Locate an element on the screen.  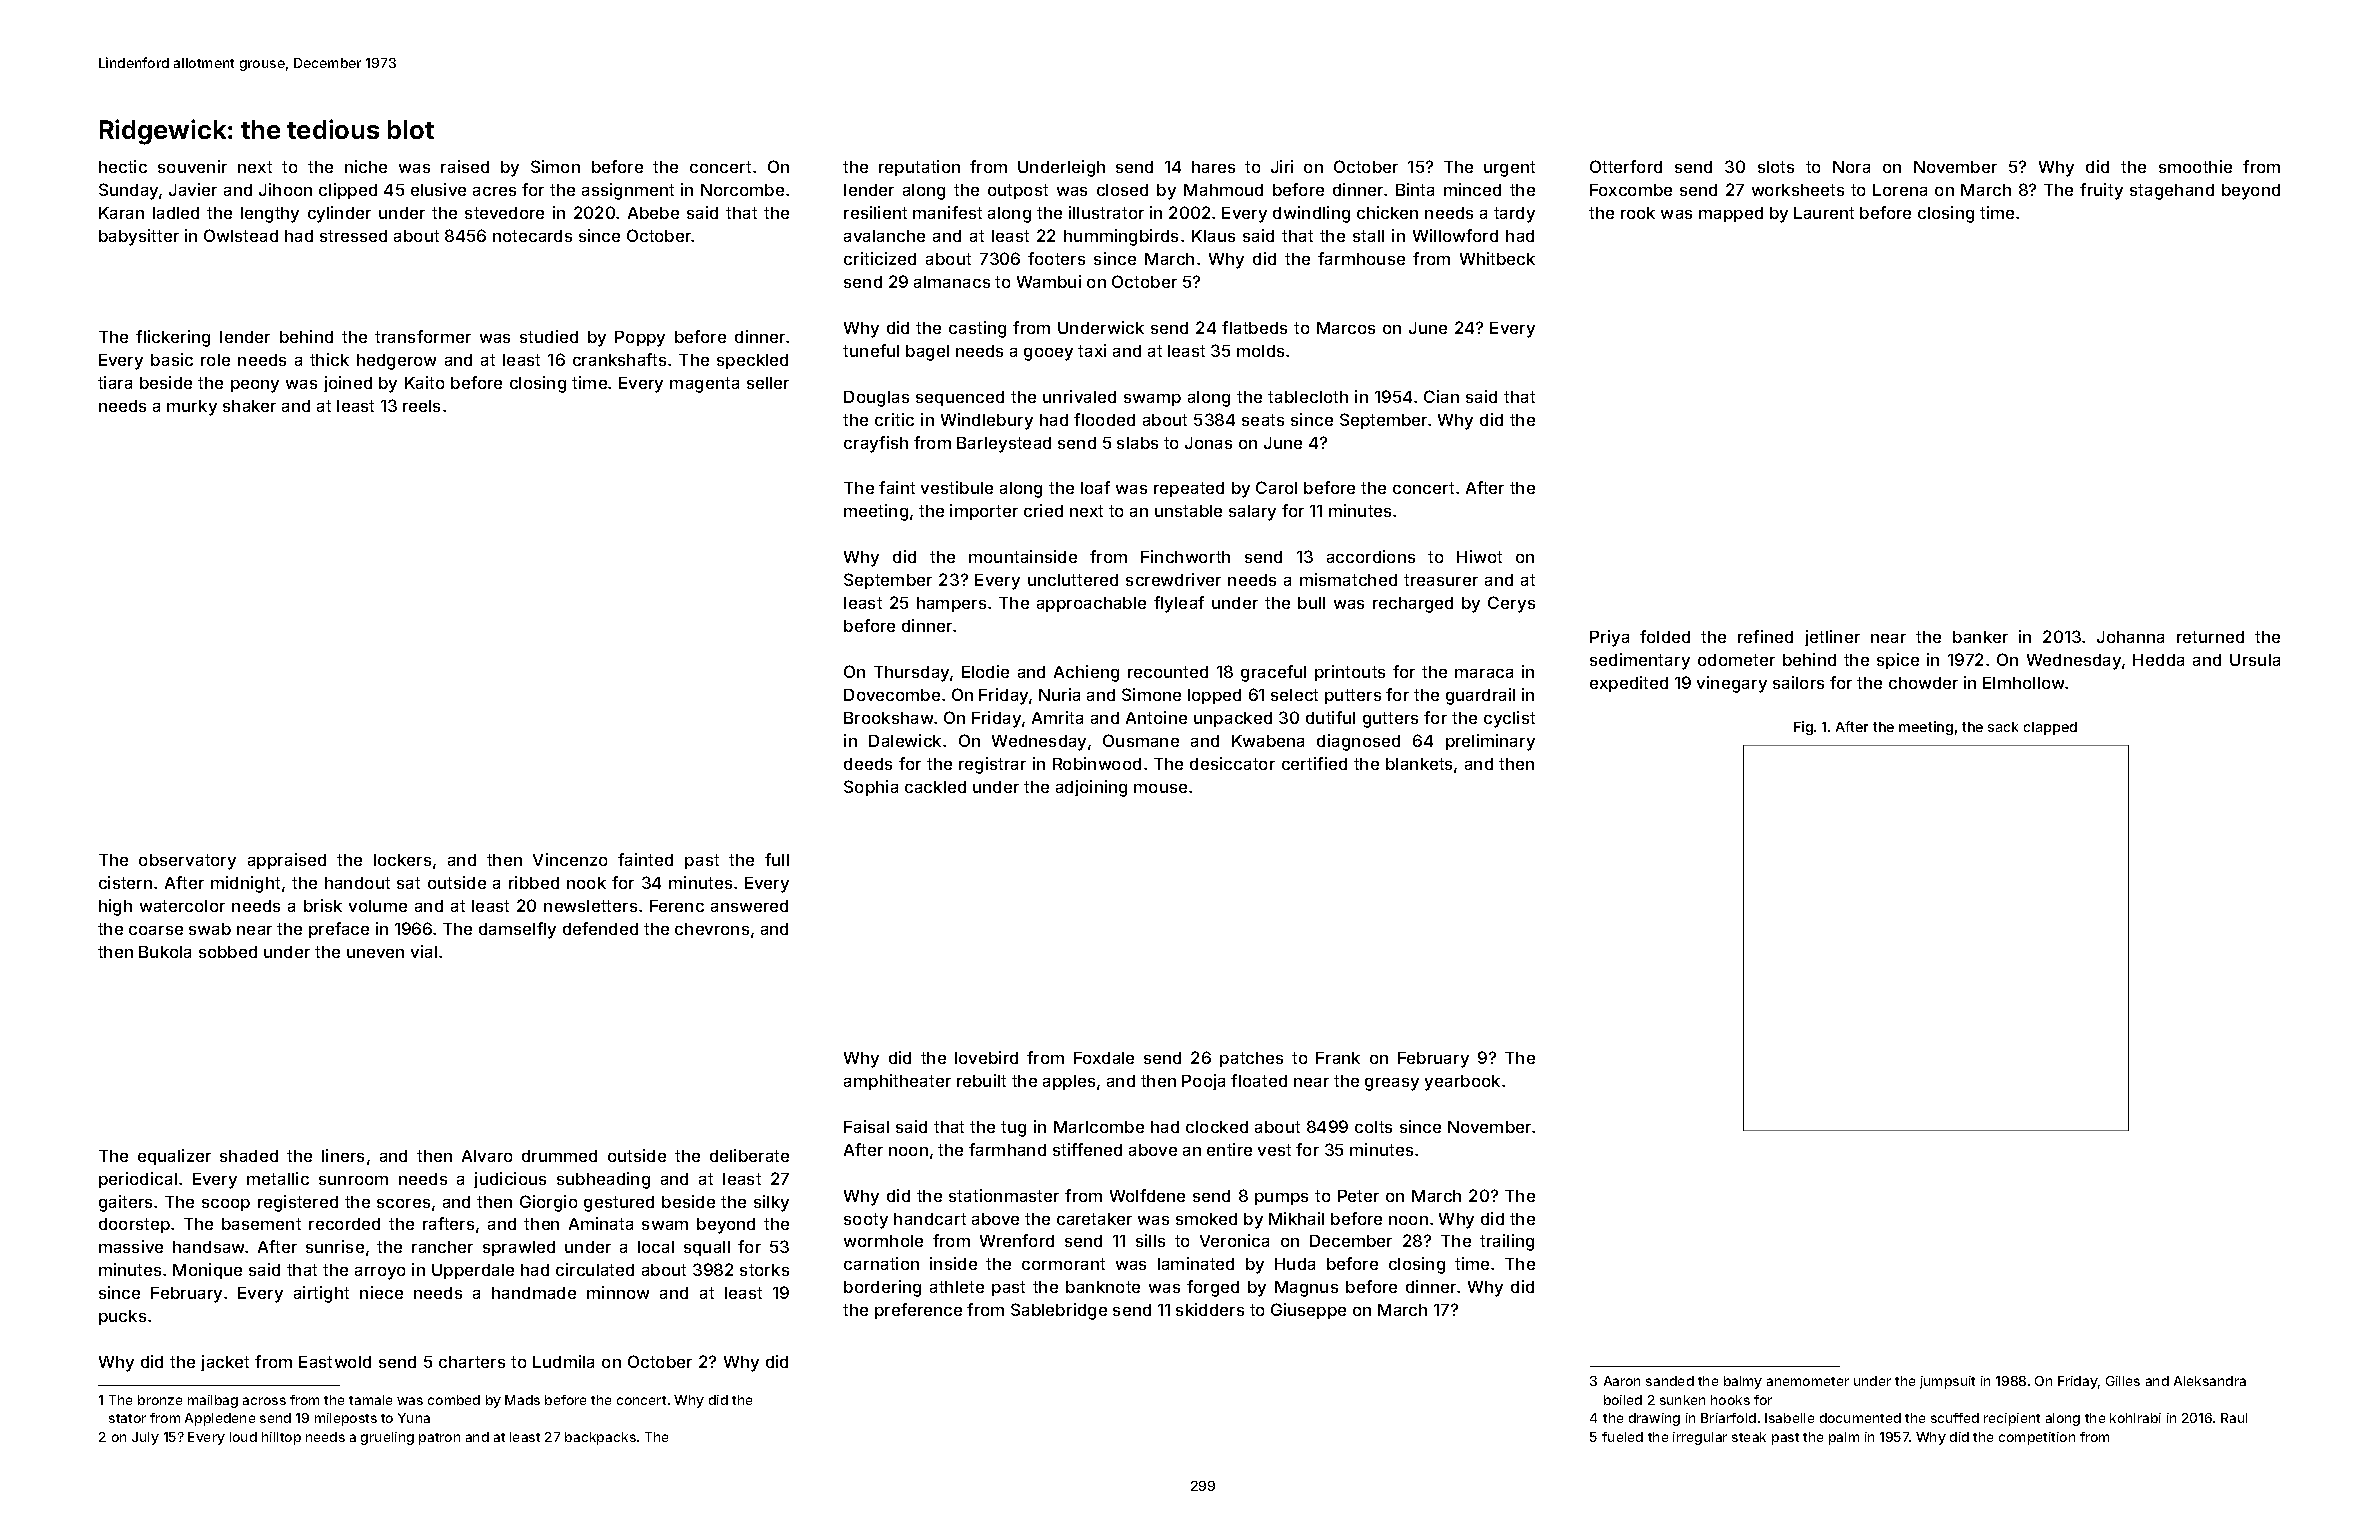
stagehand is located at coordinates (2172, 192).
